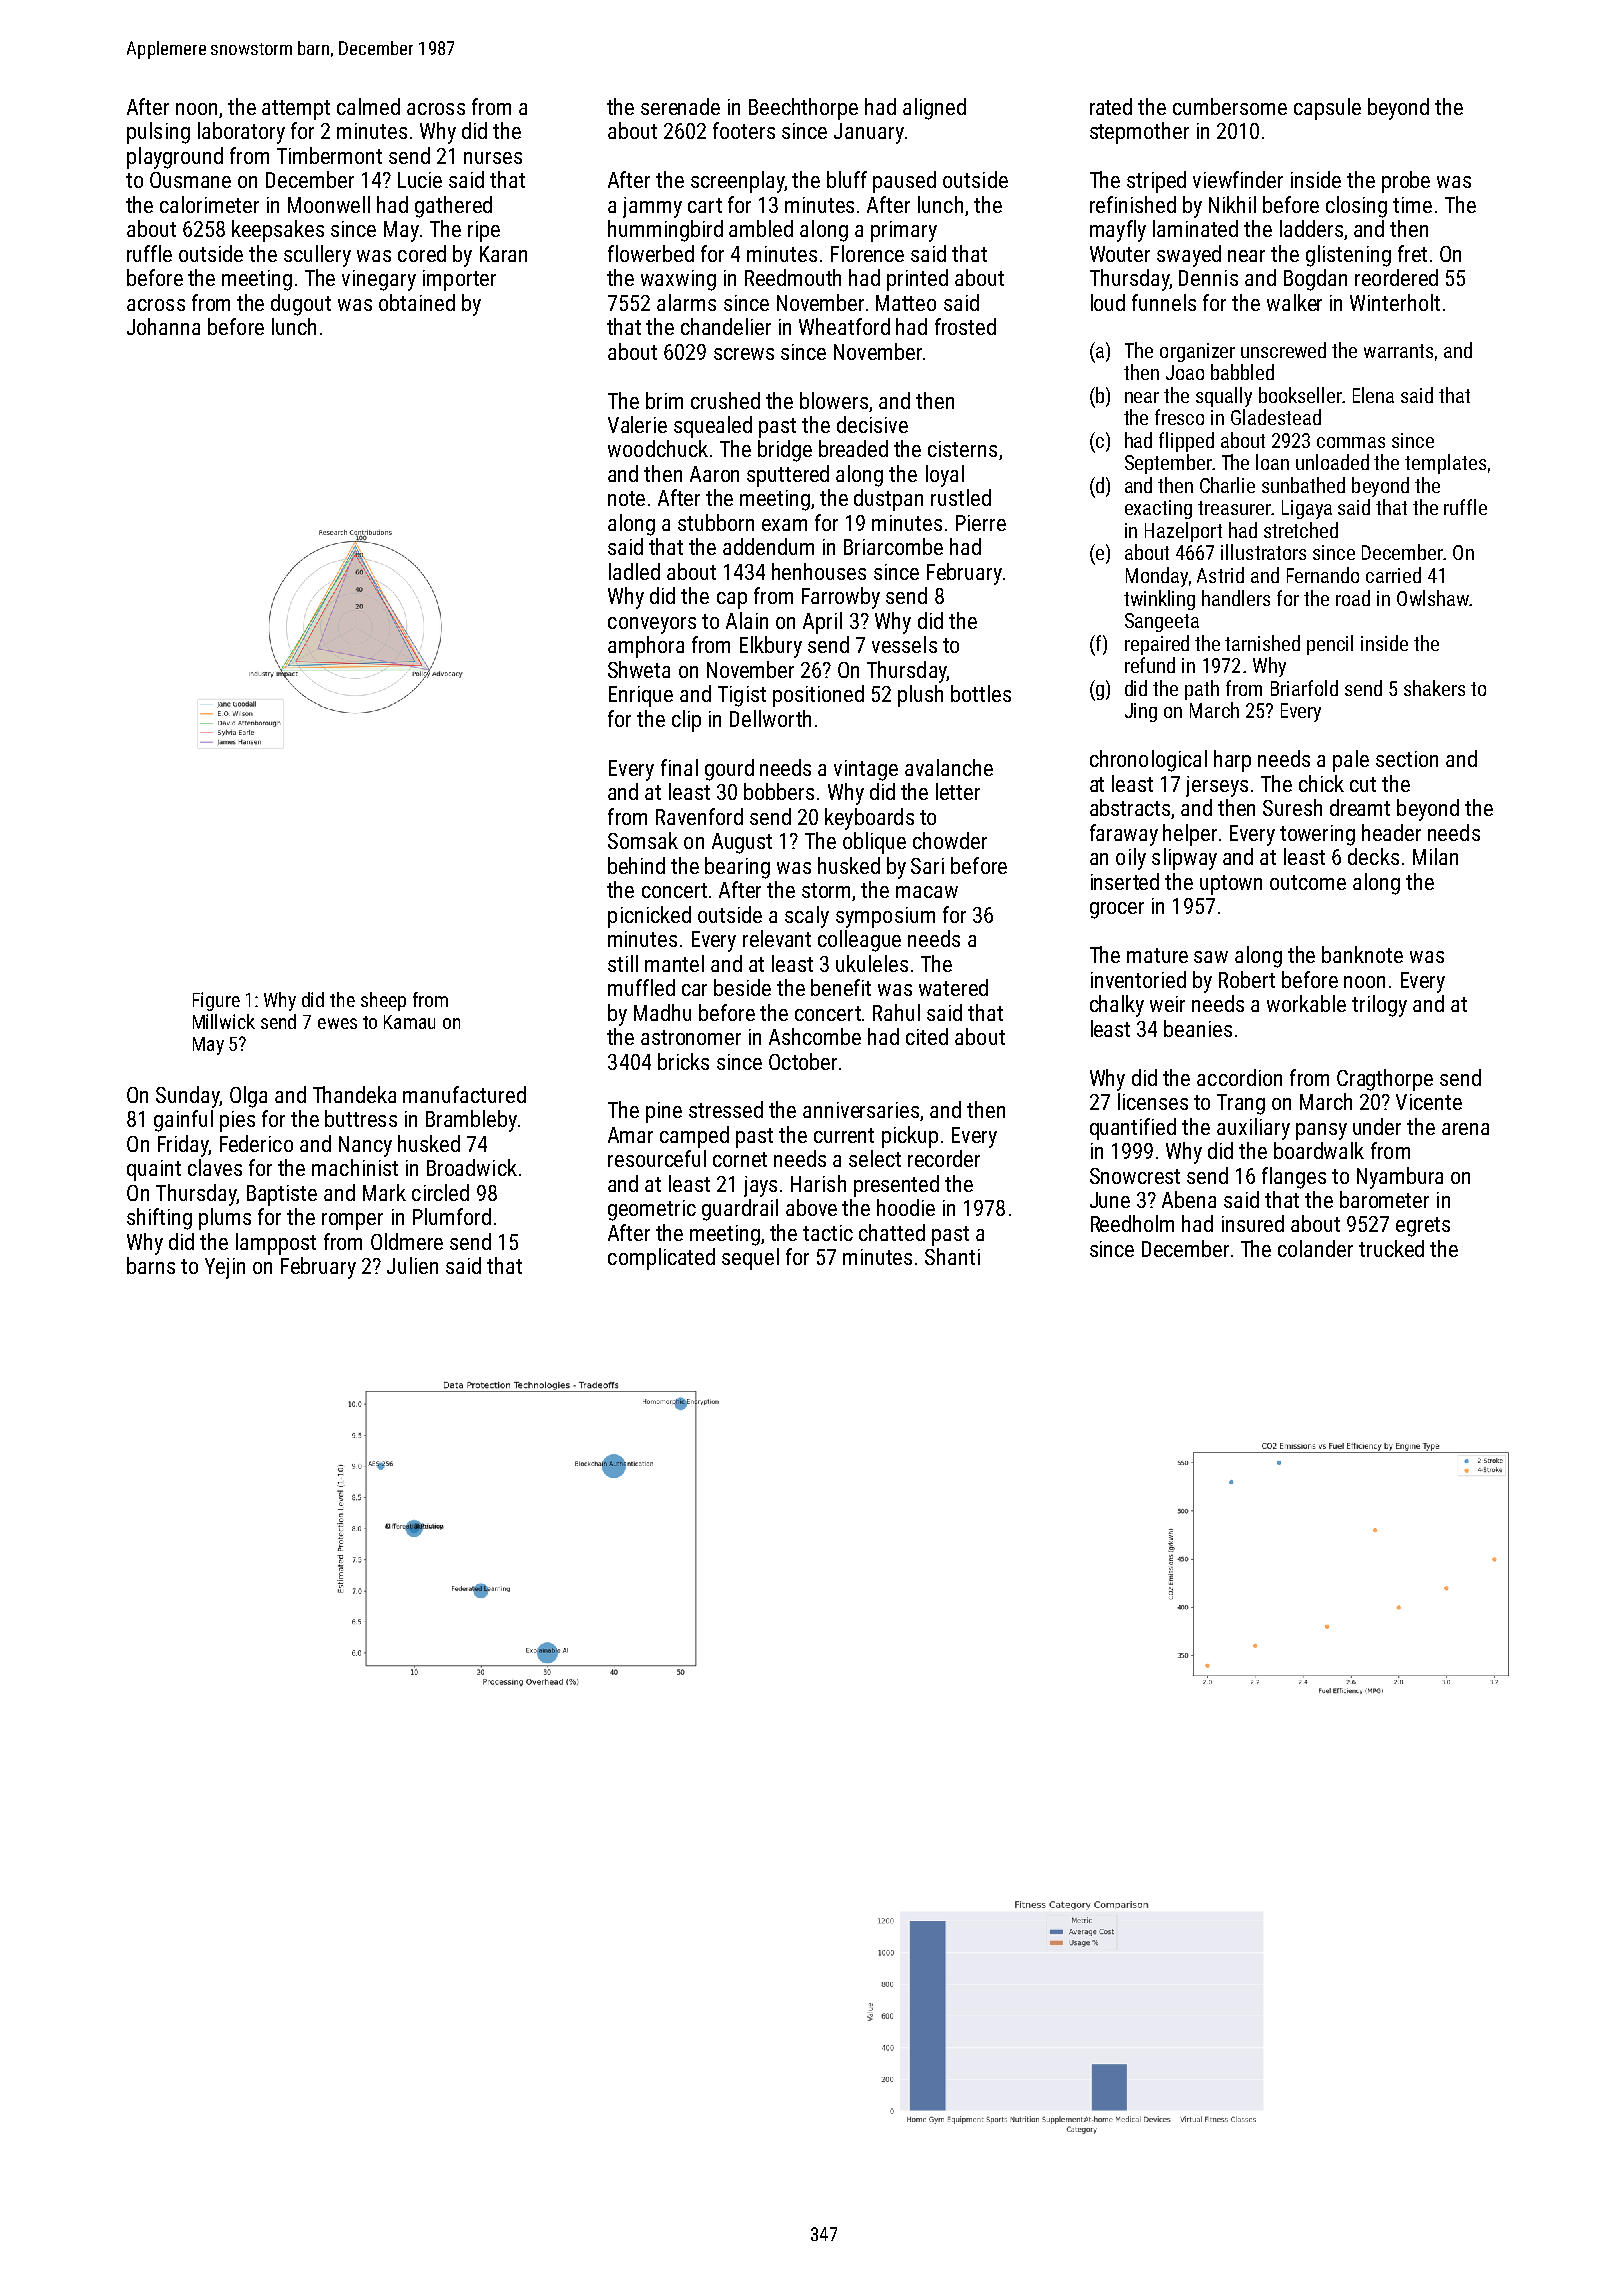 The height and width of the document is (2292, 1620). What do you see at coordinates (661, 1259) in the document?
I see `complicated` at bounding box center [661, 1259].
